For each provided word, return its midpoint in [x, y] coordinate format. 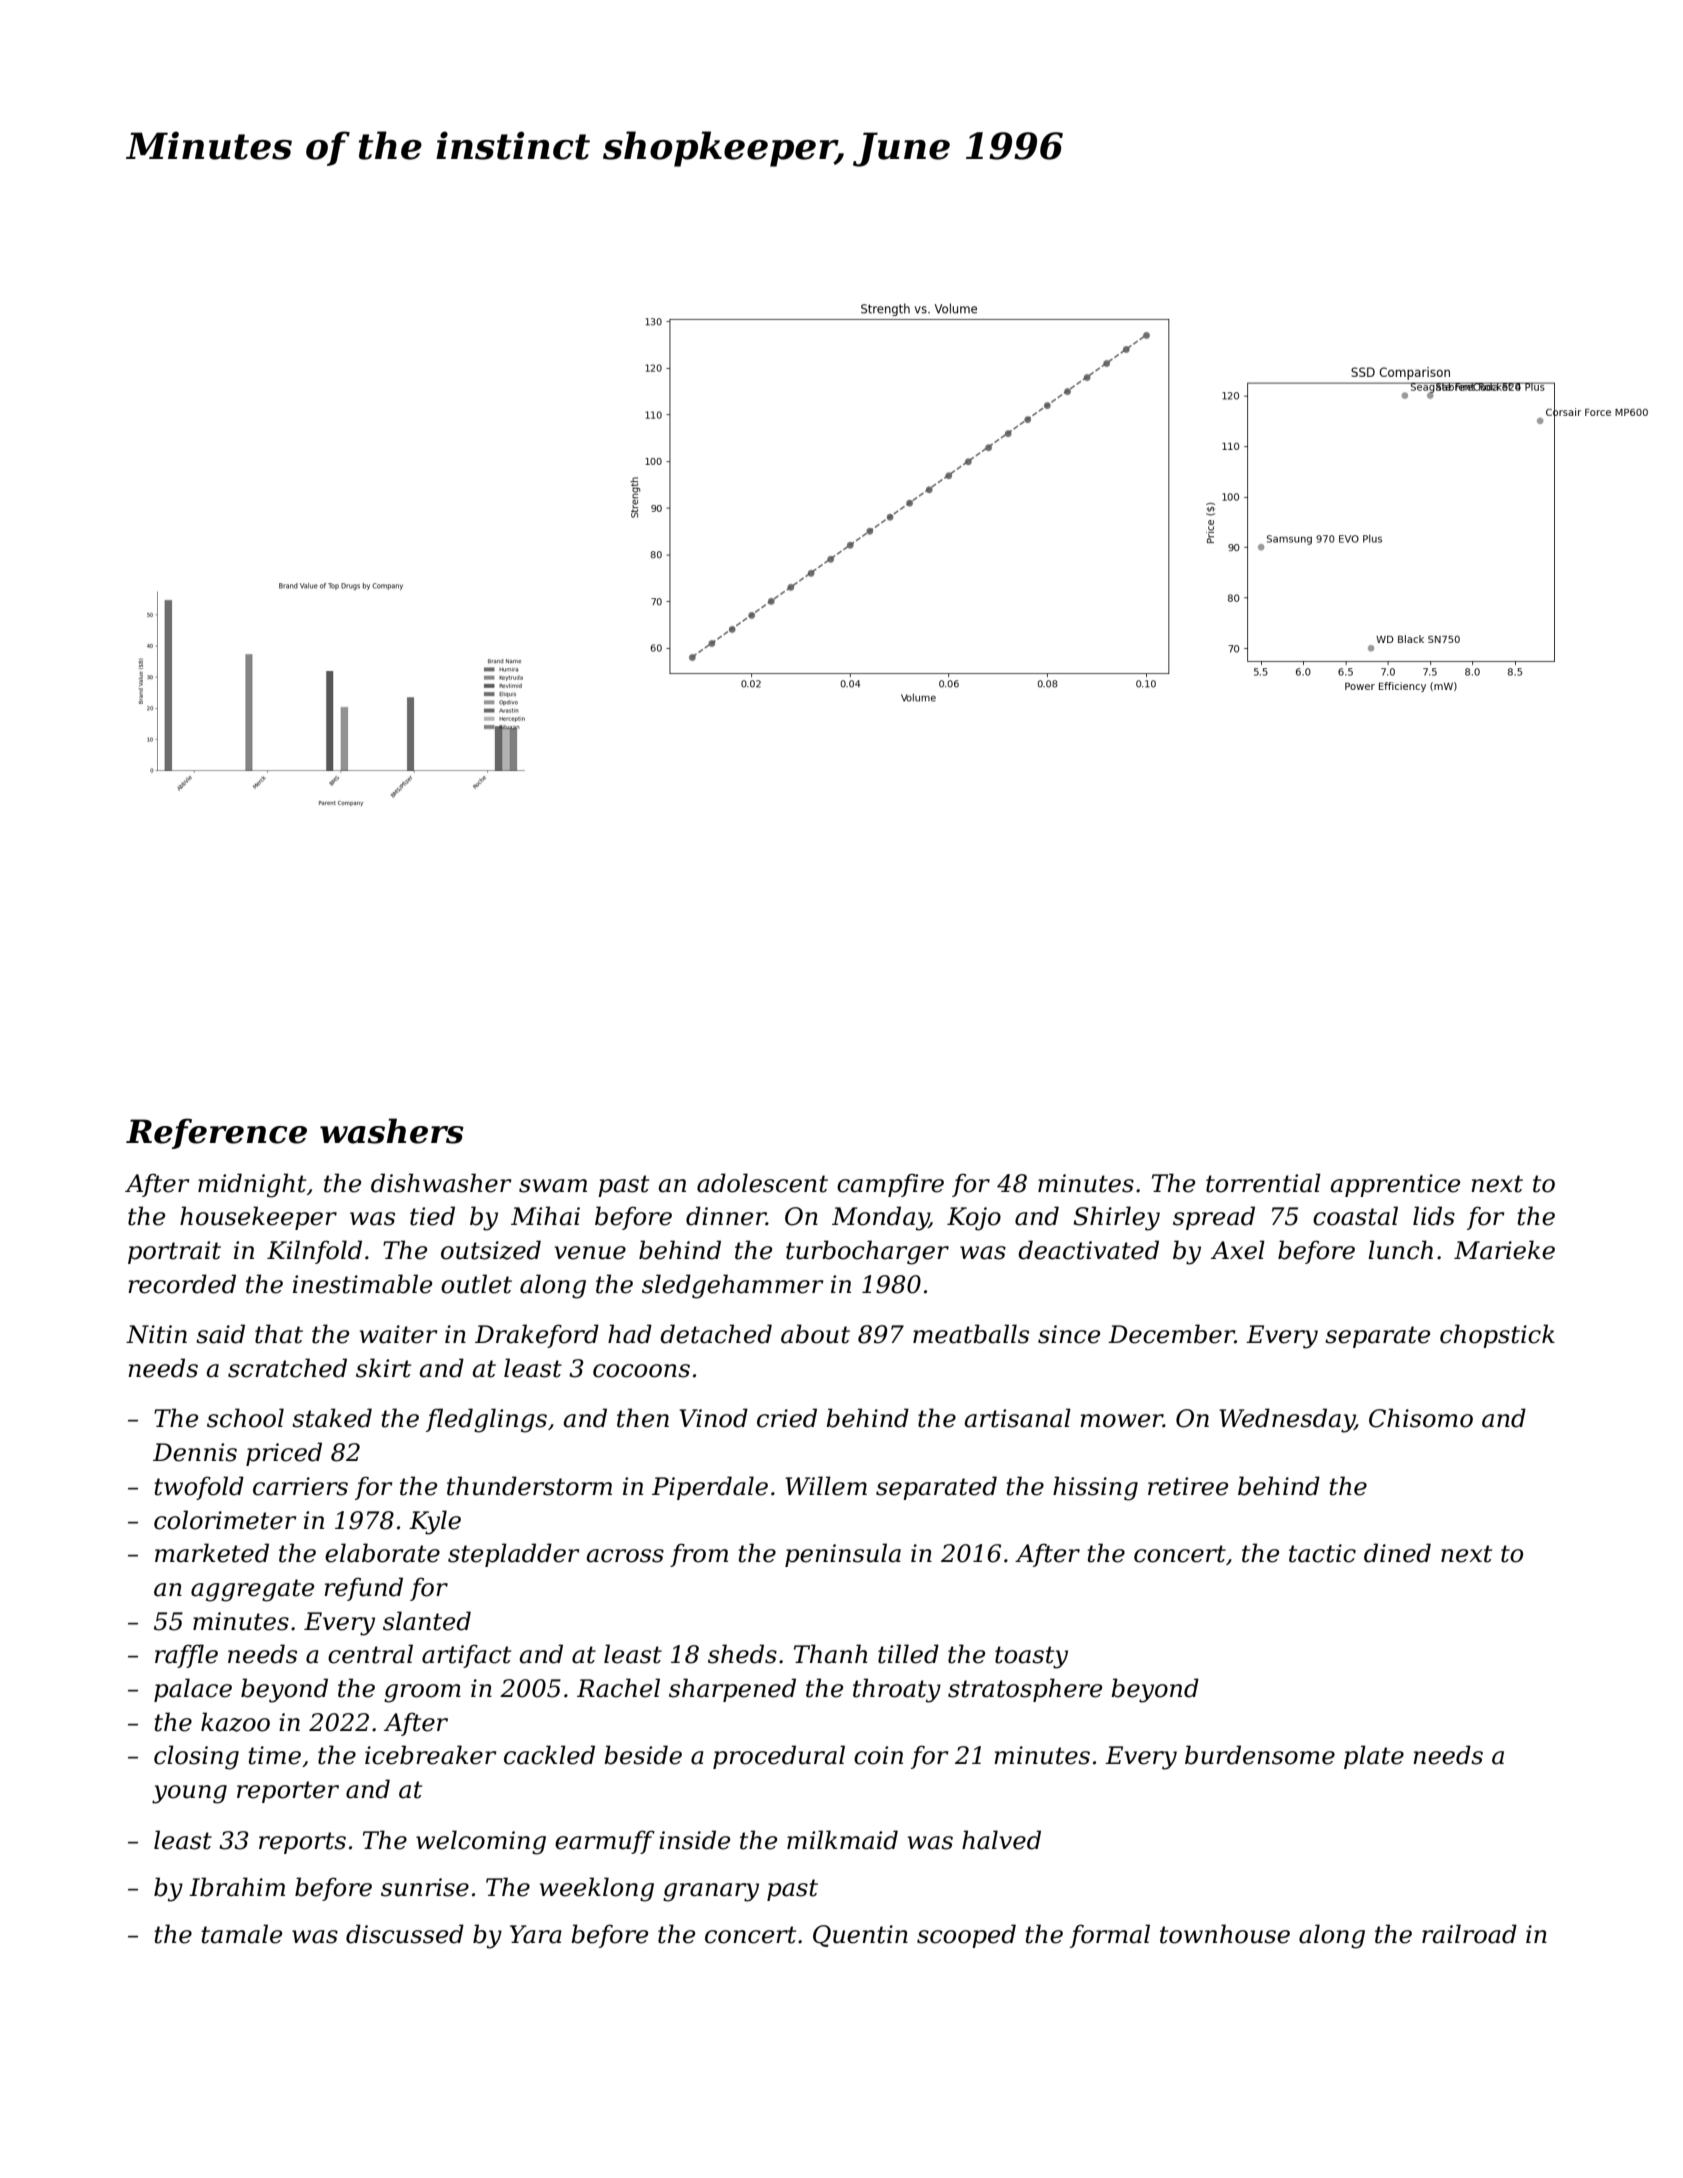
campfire [890, 1185]
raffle [186, 1656]
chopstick [1497, 1336]
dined [1397, 1553]
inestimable [362, 1284]
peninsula [843, 1555]
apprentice [1395, 1185]
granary [711, 1892]
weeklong [596, 1889]
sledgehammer [732, 1286]
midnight [252, 1185]
